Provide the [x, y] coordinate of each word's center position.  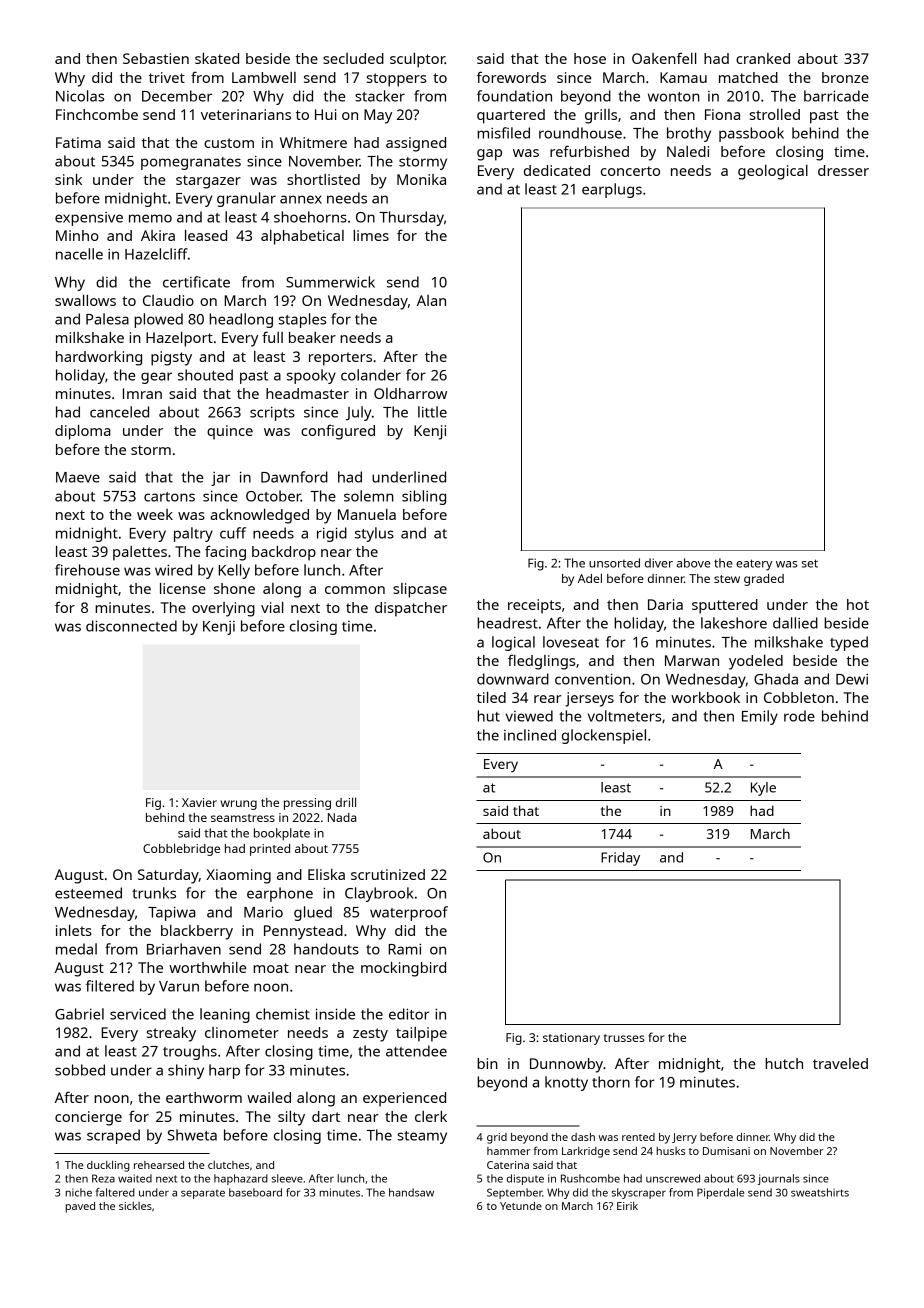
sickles [135, 1206]
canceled [119, 412]
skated [217, 58]
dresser [843, 170]
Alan [431, 300]
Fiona [722, 114]
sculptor [417, 60]
